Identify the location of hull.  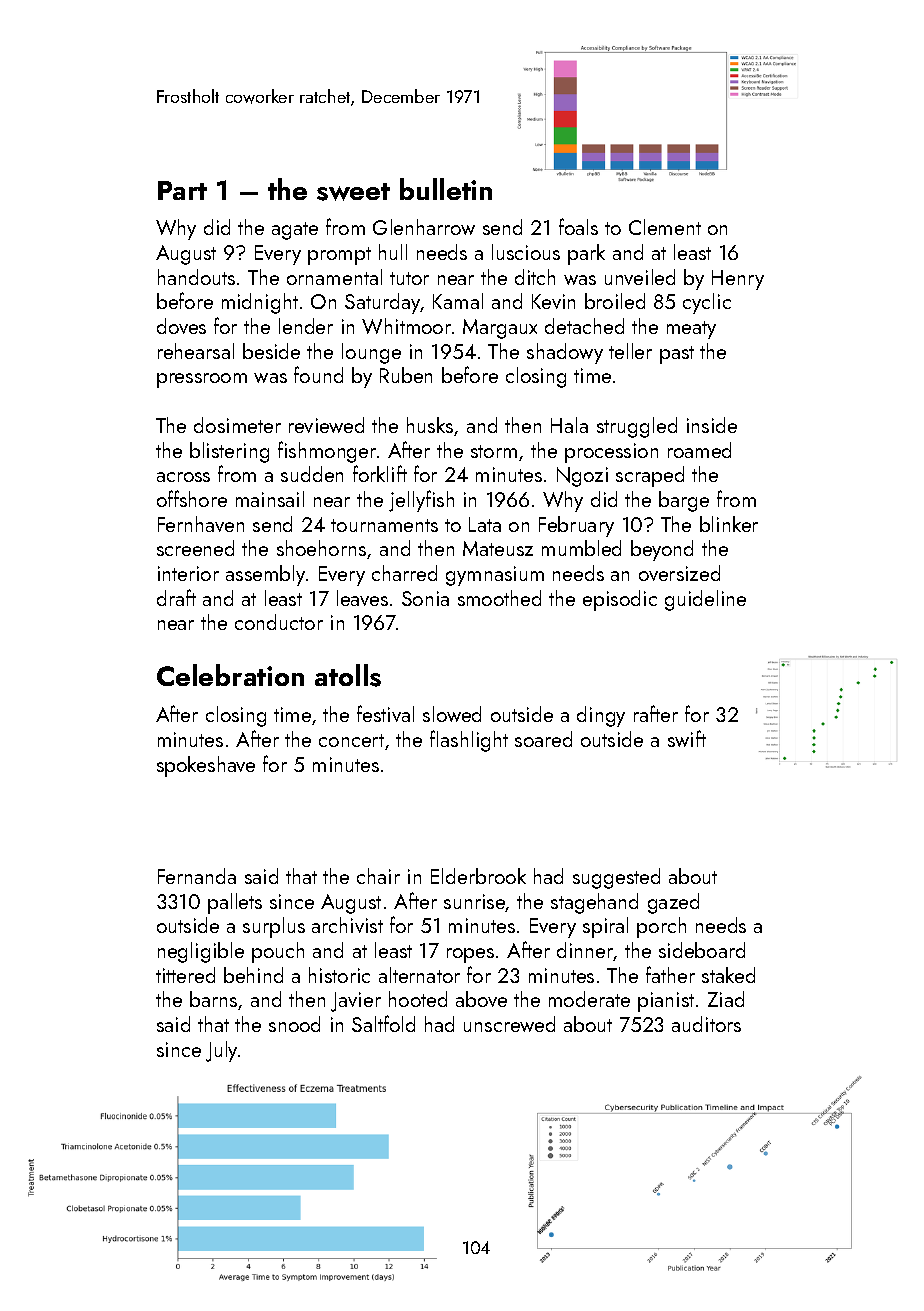
(393, 252).
